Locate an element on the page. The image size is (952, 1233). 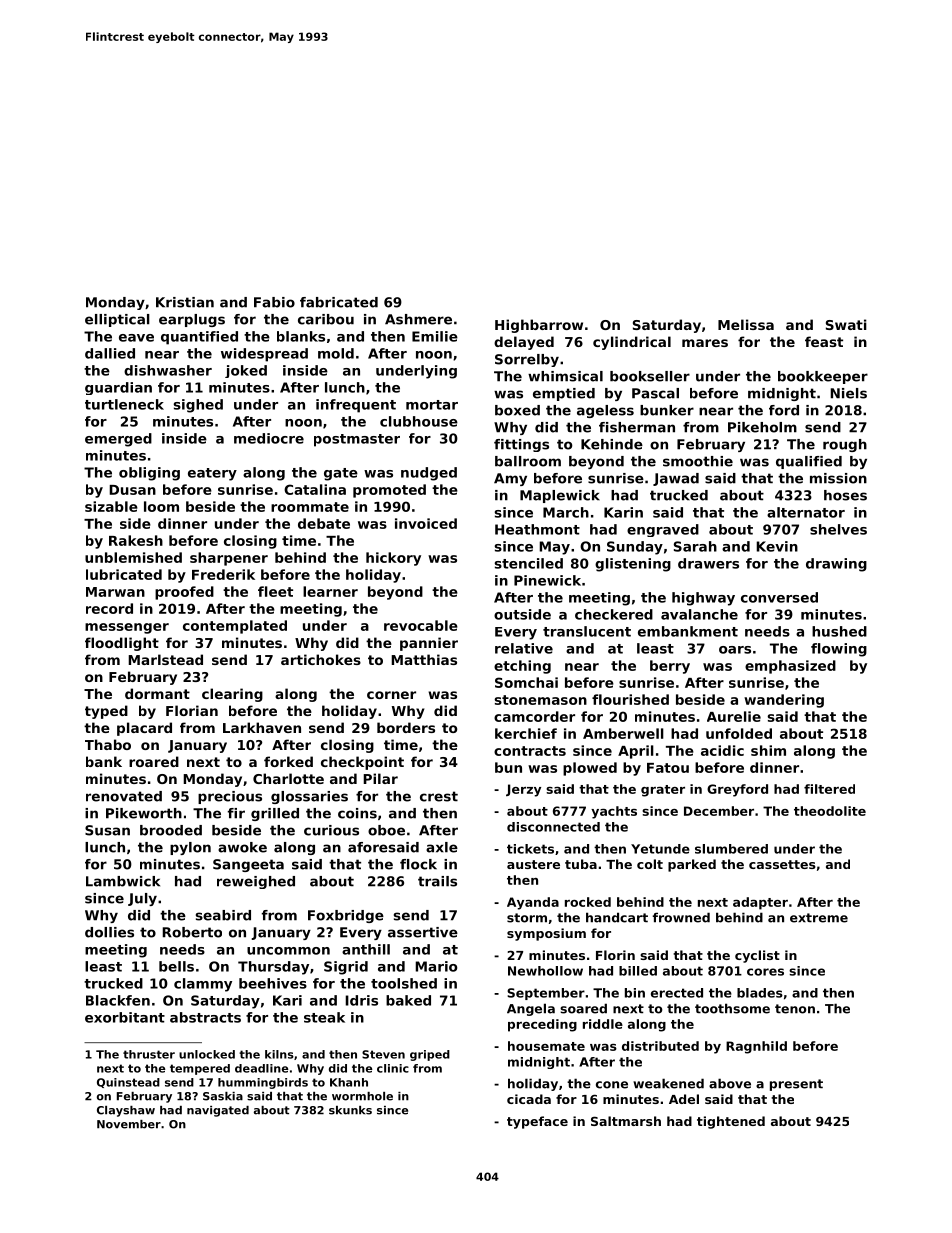
adapter is located at coordinates (760, 903).
